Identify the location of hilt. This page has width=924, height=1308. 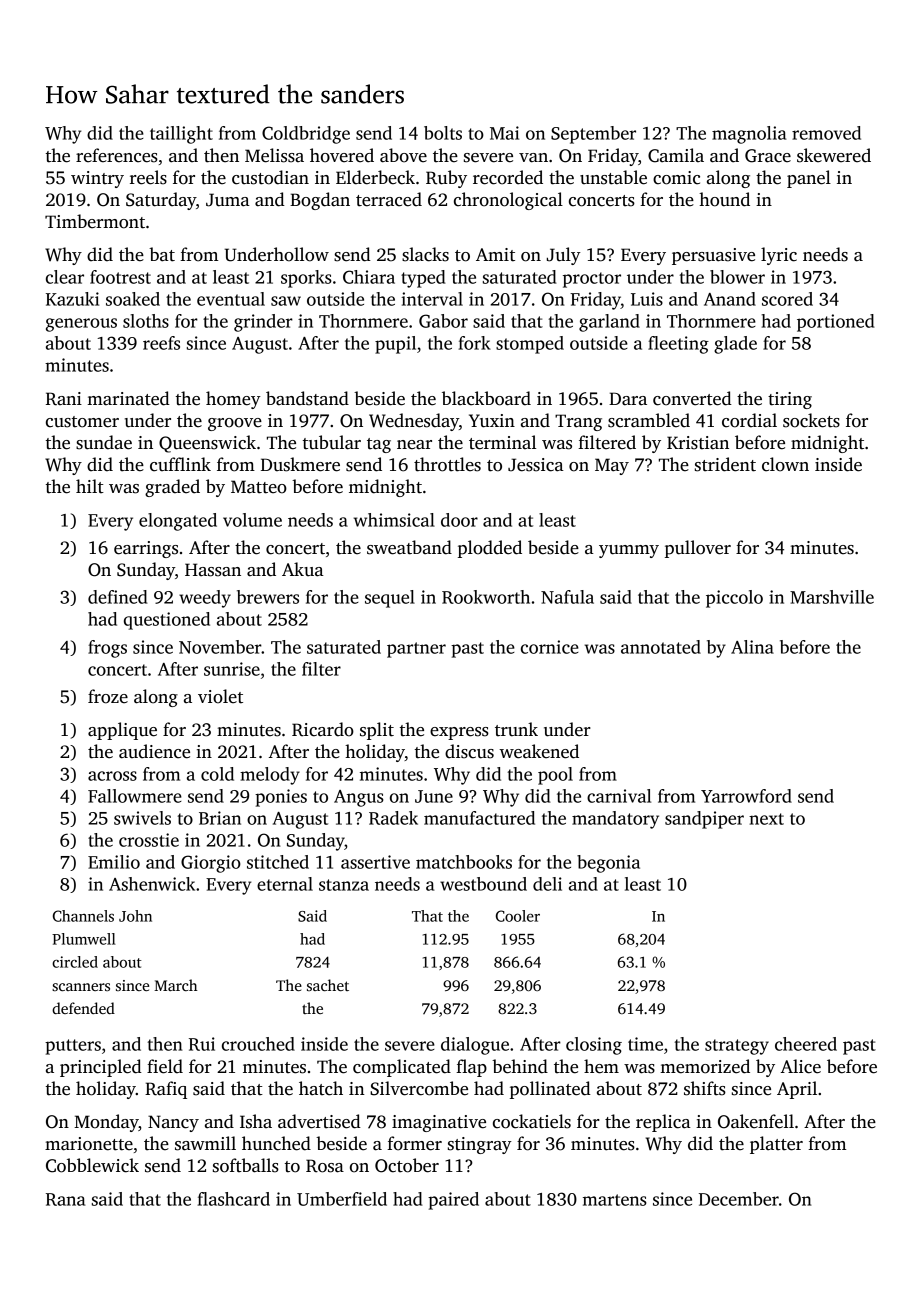
(90, 486).
